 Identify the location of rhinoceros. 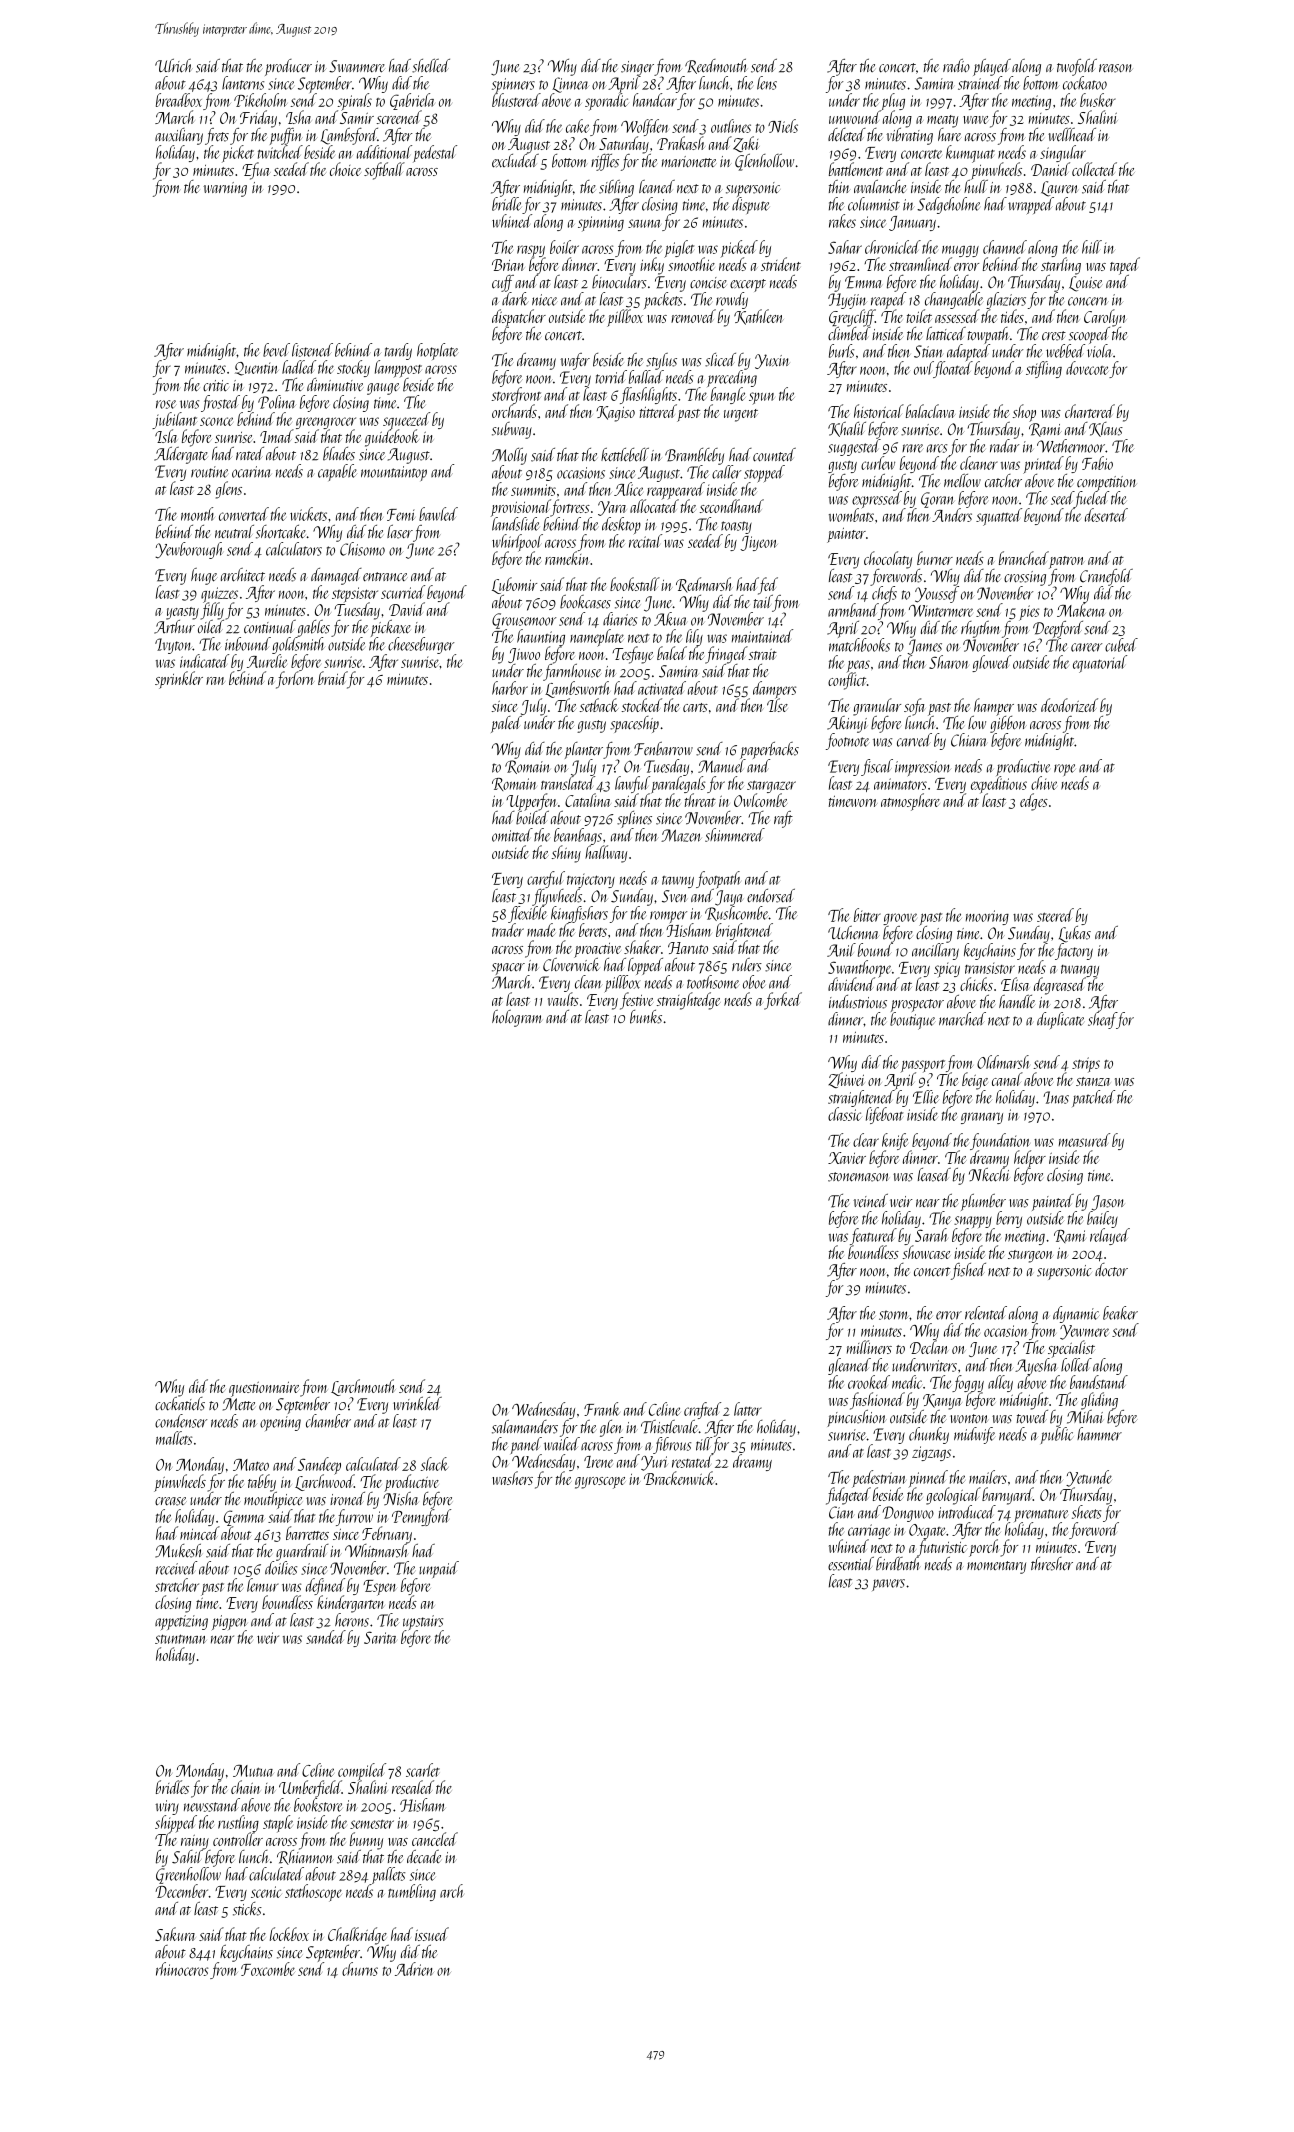
(182, 1969).
